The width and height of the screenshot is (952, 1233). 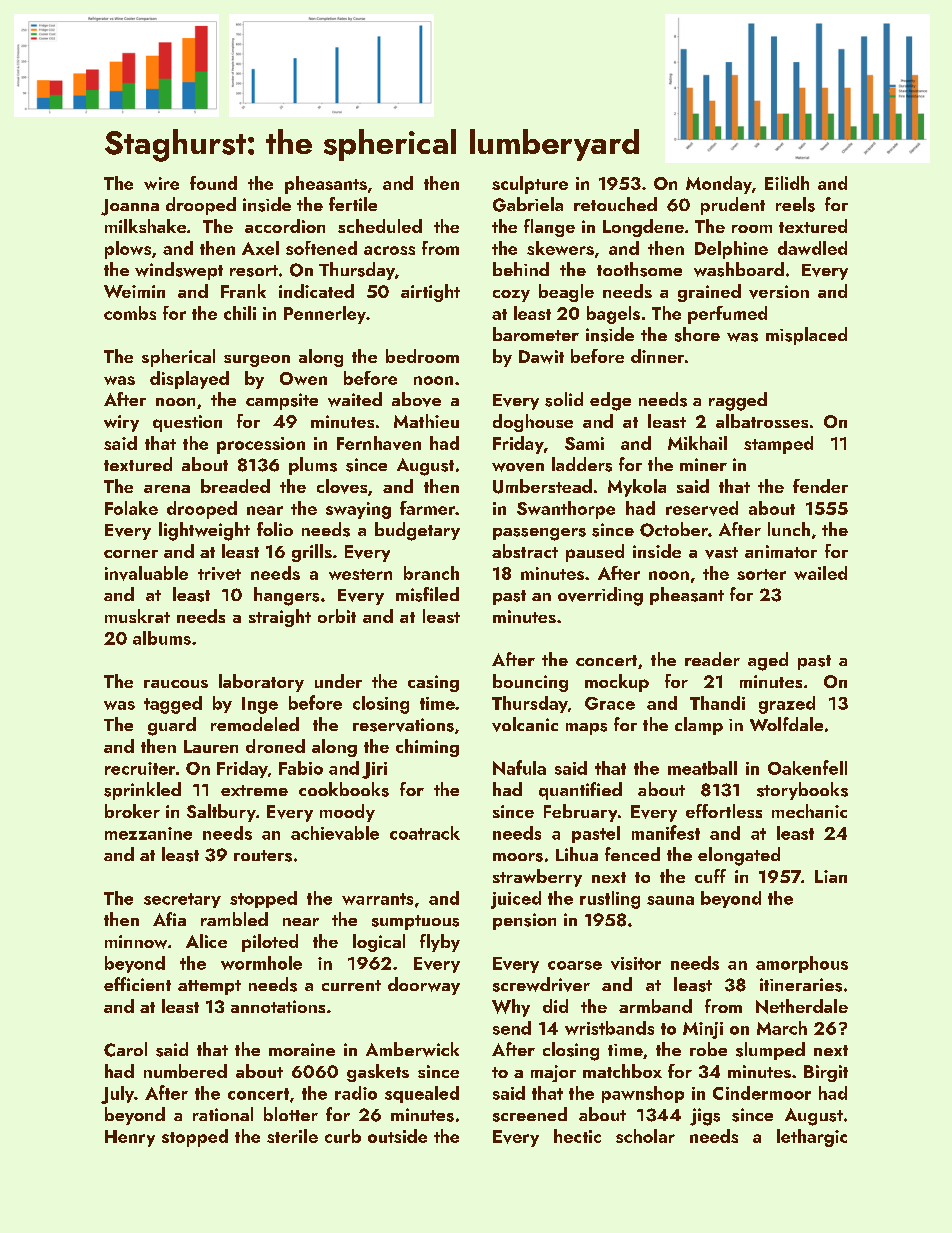 I want to click on Carol, so click(x=125, y=1049).
